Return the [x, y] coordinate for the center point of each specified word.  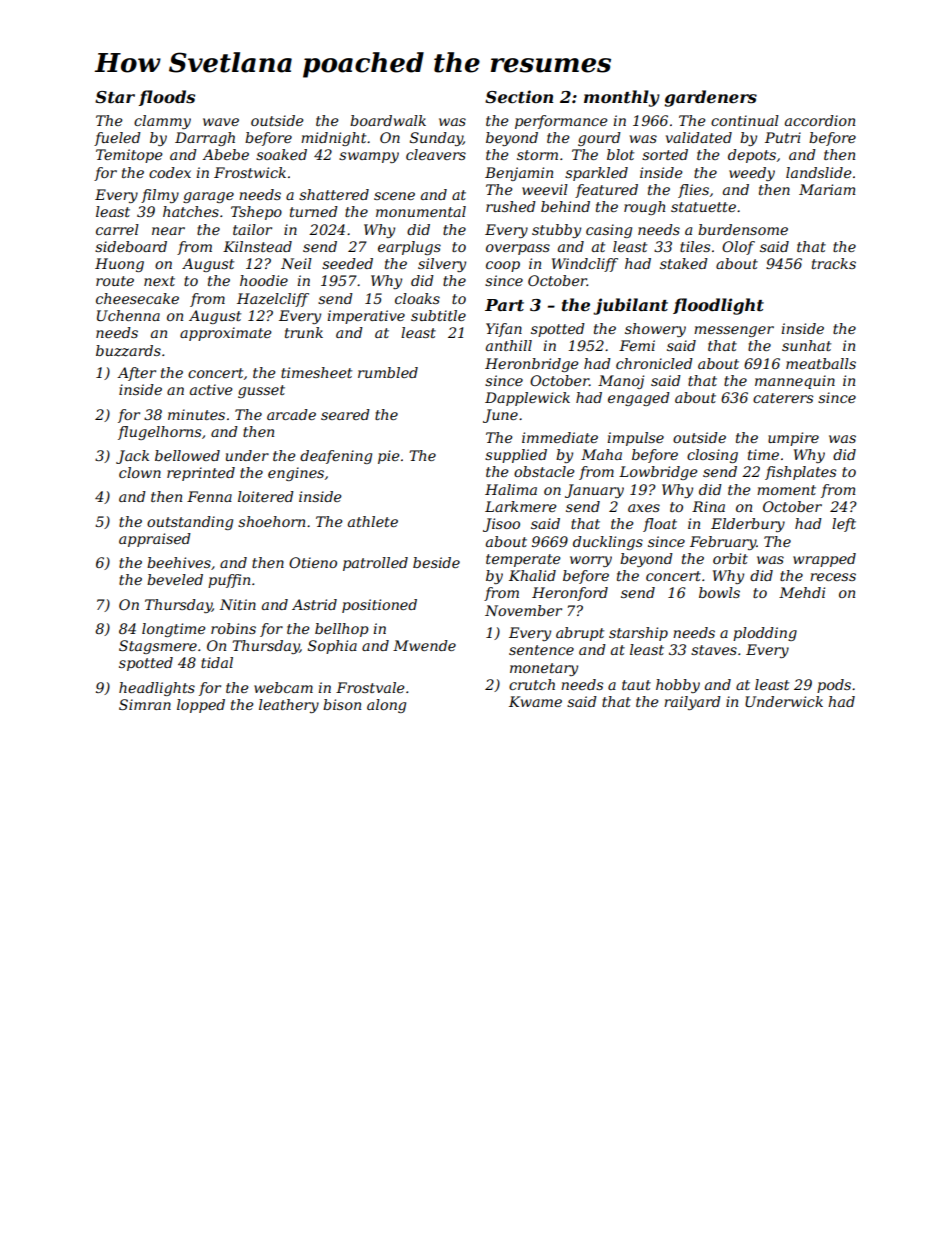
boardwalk [388, 120]
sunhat [806, 345]
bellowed [187, 455]
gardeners [710, 98]
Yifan [504, 330]
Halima [511, 489]
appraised [155, 540]
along [386, 706]
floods [167, 98]
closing [712, 456]
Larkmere [521, 506]
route [115, 281]
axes [644, 508]
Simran [145, 704]
